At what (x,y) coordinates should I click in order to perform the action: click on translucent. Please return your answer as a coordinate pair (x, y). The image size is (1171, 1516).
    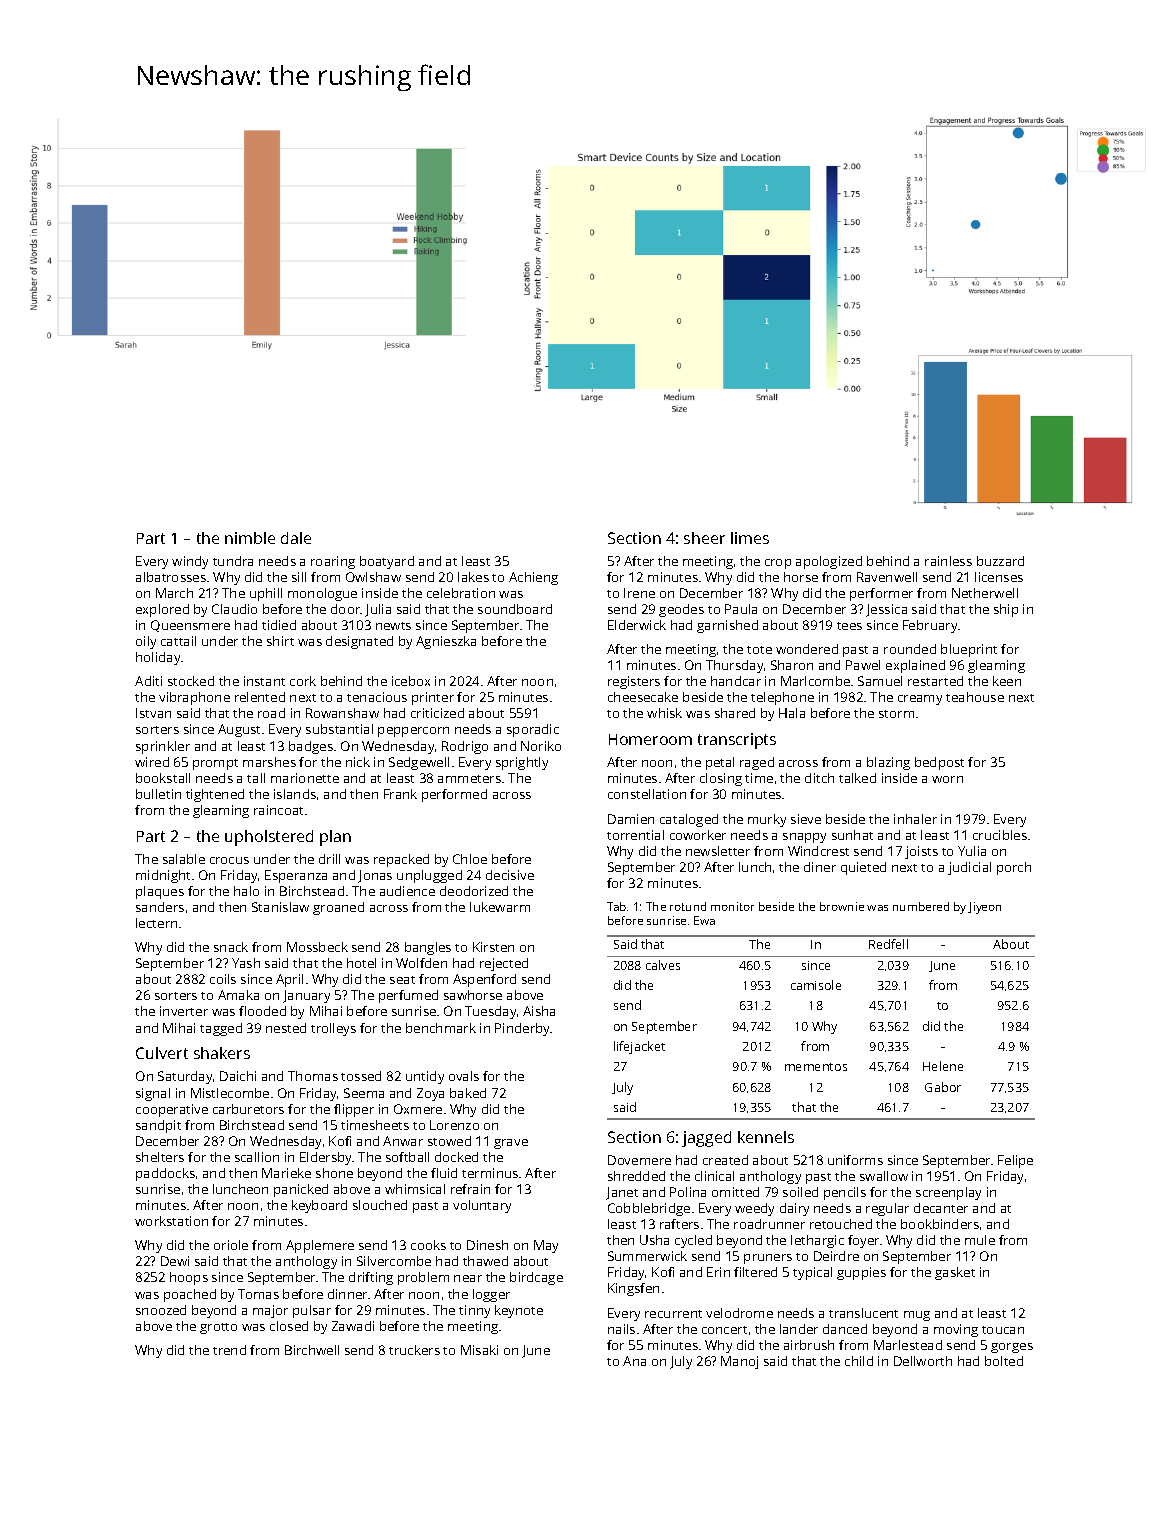
    Looking at the image, I should click on (863, 1313).
